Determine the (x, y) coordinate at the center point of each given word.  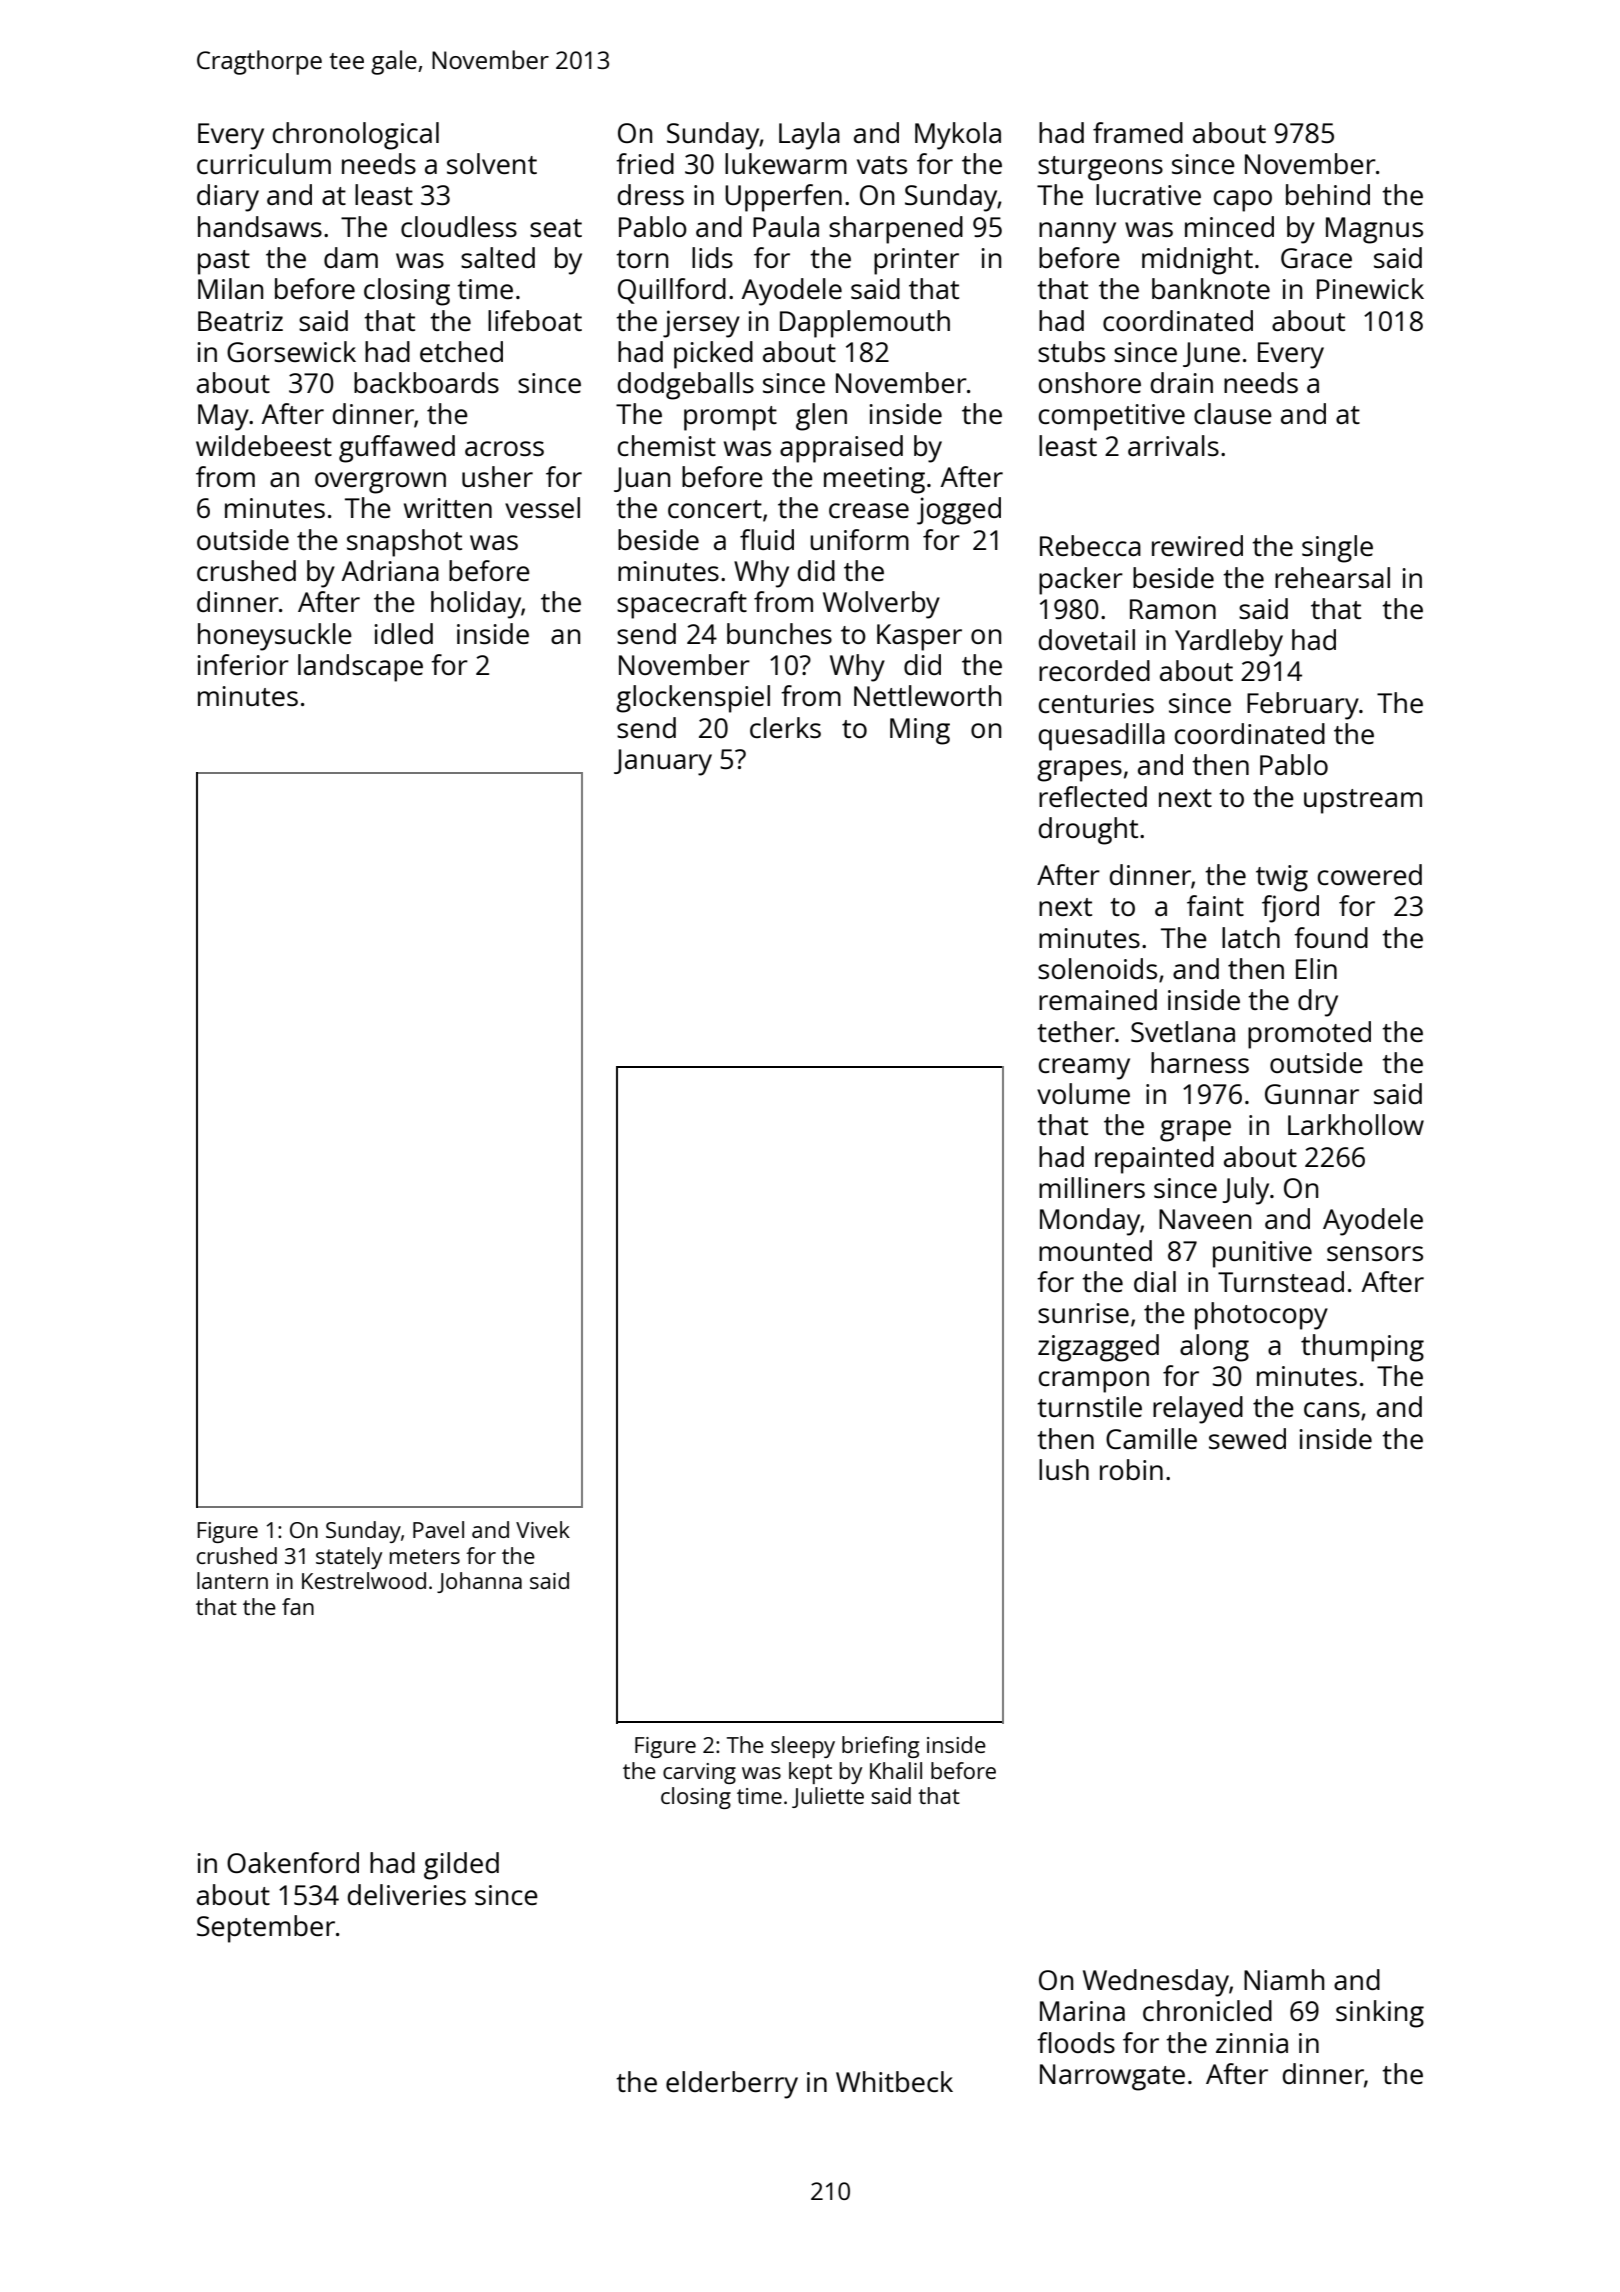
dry (1318, 1003)
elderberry (732, 2085)
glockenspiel (693, 699)
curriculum (264, 163)
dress (651, 194)
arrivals (1173, 445)
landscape (360, 668)
